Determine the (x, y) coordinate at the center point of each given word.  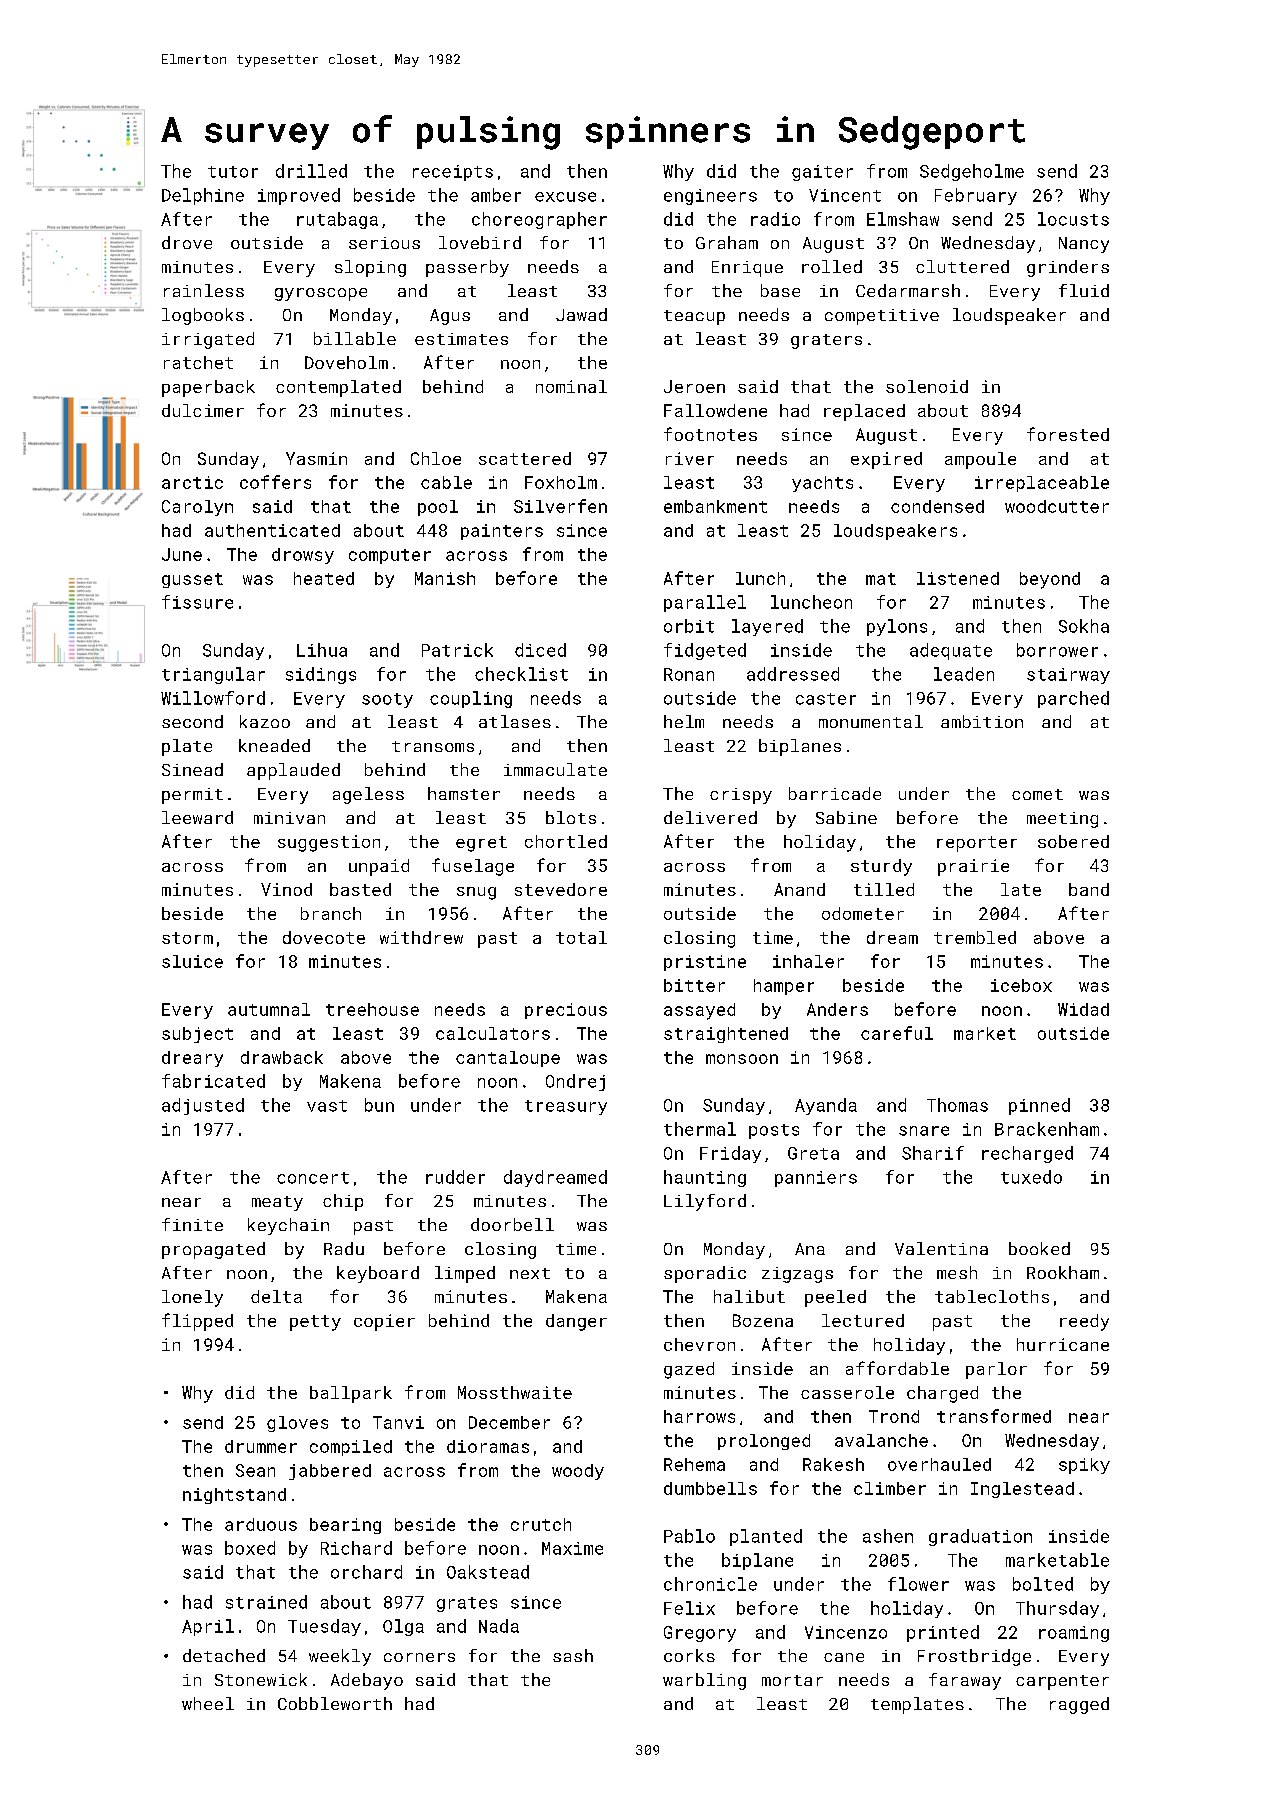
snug (476, 893)
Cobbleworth (335, 1703)
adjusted (203, 1106)
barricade (835, 793)
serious (384, 243)
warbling (704, 1681)
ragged (1079, 1705)
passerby (467, 268)
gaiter (822, 173)
